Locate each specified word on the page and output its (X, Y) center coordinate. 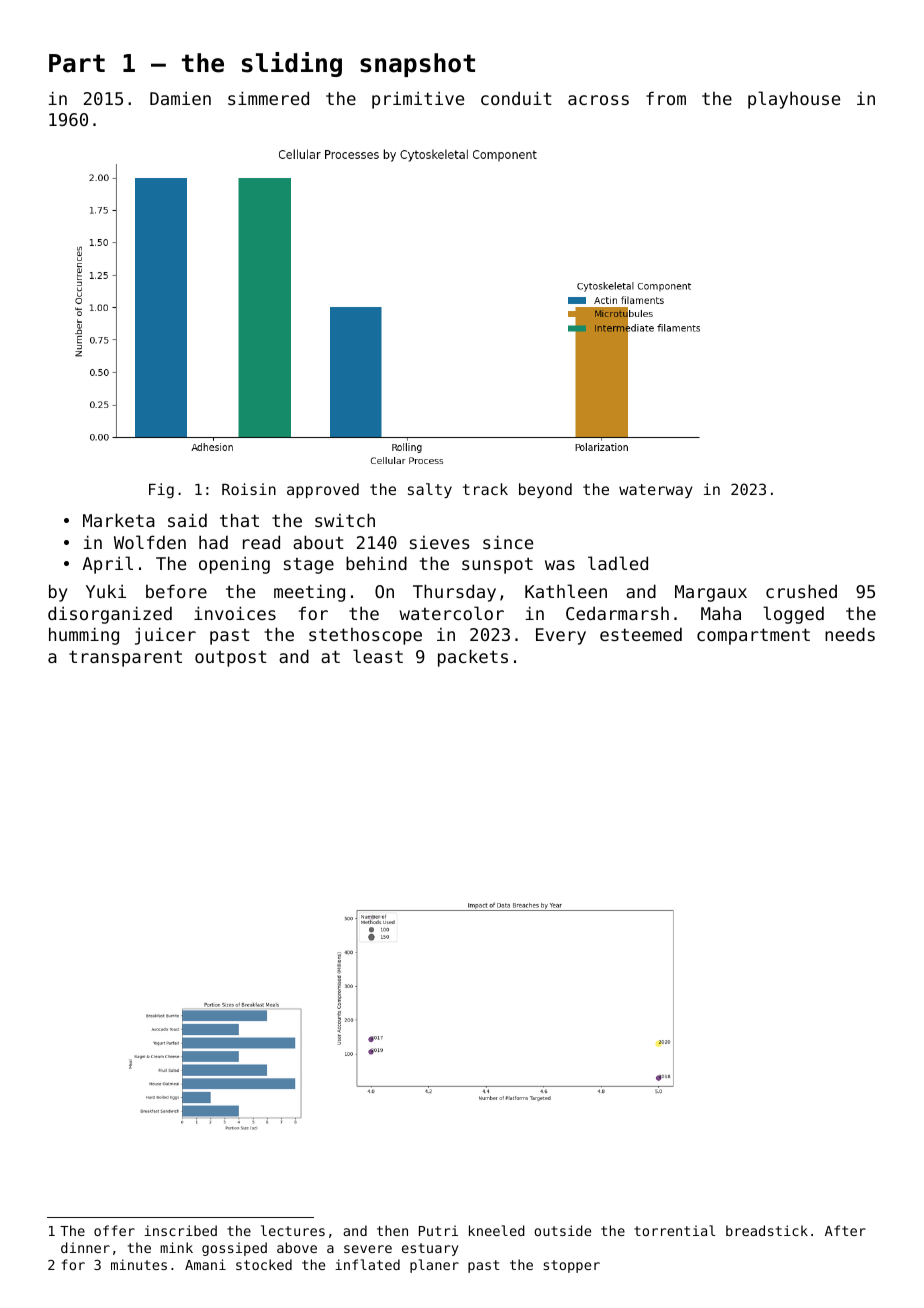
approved (323, 490)
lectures (293, 1230)
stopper (572, 1266)
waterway (656, 491)
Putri (438, 1230)
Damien (180, 98)
